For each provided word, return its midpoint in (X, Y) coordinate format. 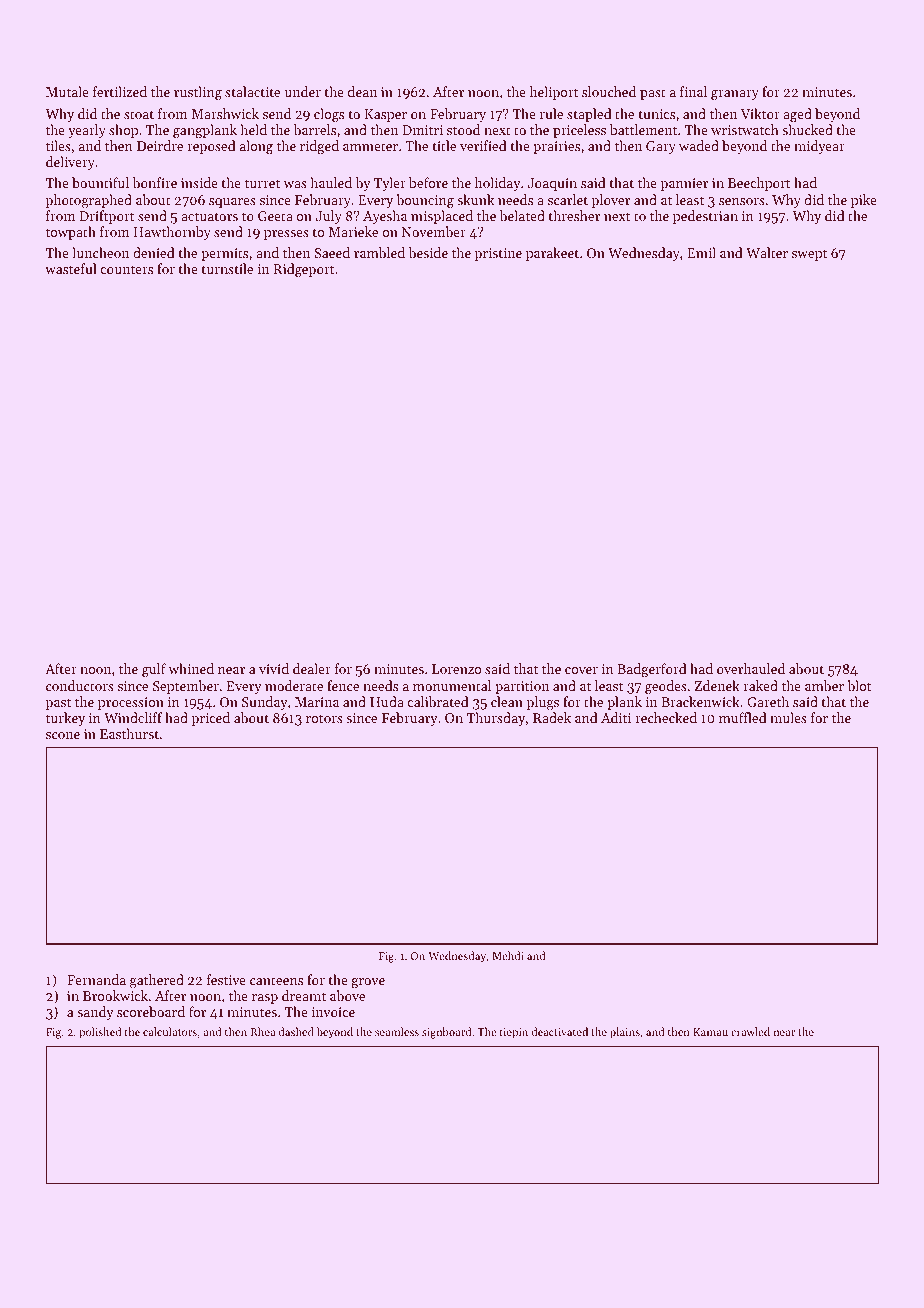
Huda (387, 701)
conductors (80, 685)
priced (211, 719)
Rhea (263, 1031)
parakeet (552, 254)
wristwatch (745, 129)
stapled (589, 115)
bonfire (155, 182)
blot (859, 685)
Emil (701, 252)
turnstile (227, 268)
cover (581, 670)
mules (788, 717)
